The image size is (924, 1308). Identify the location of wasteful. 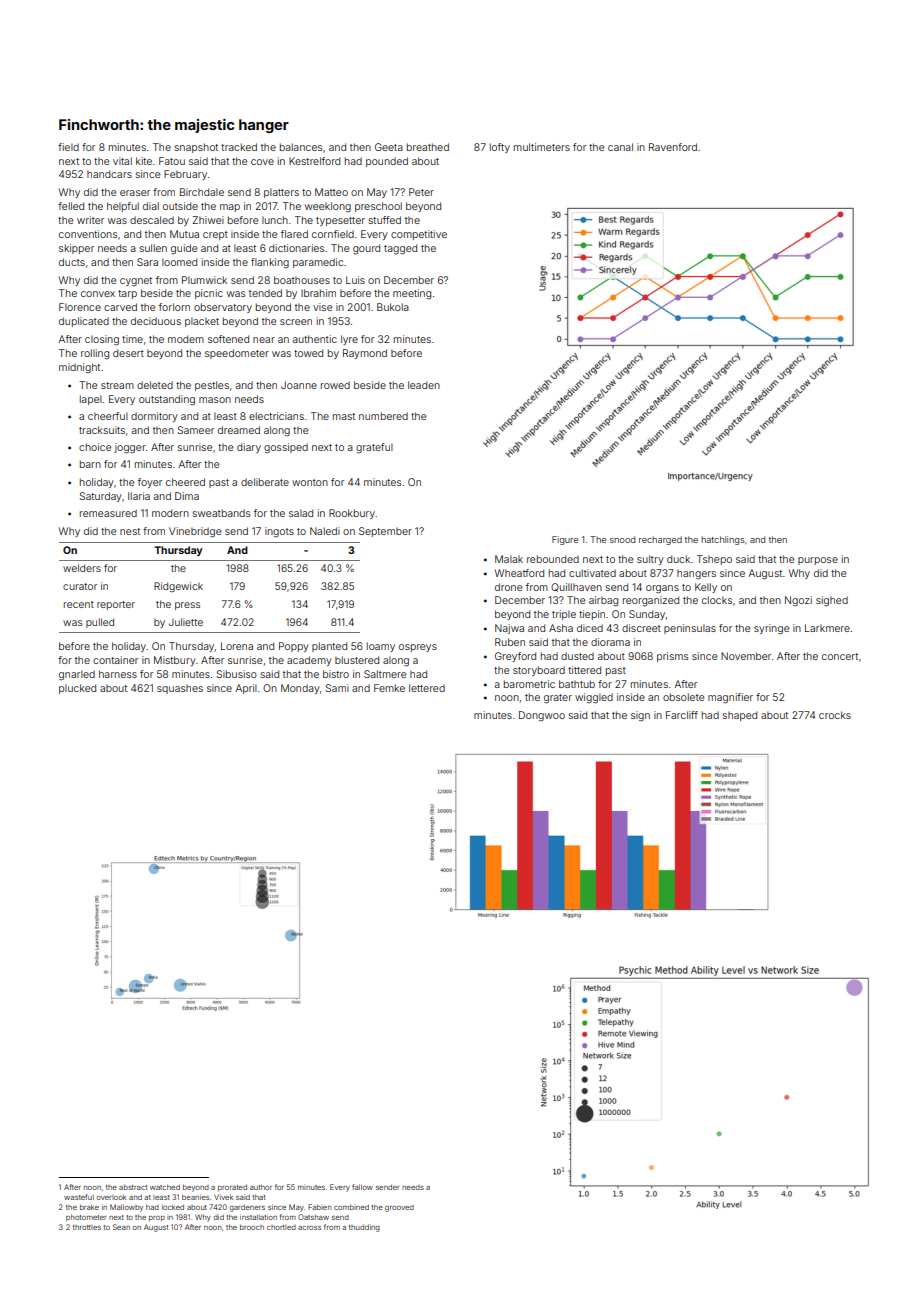
(79, 1197).
